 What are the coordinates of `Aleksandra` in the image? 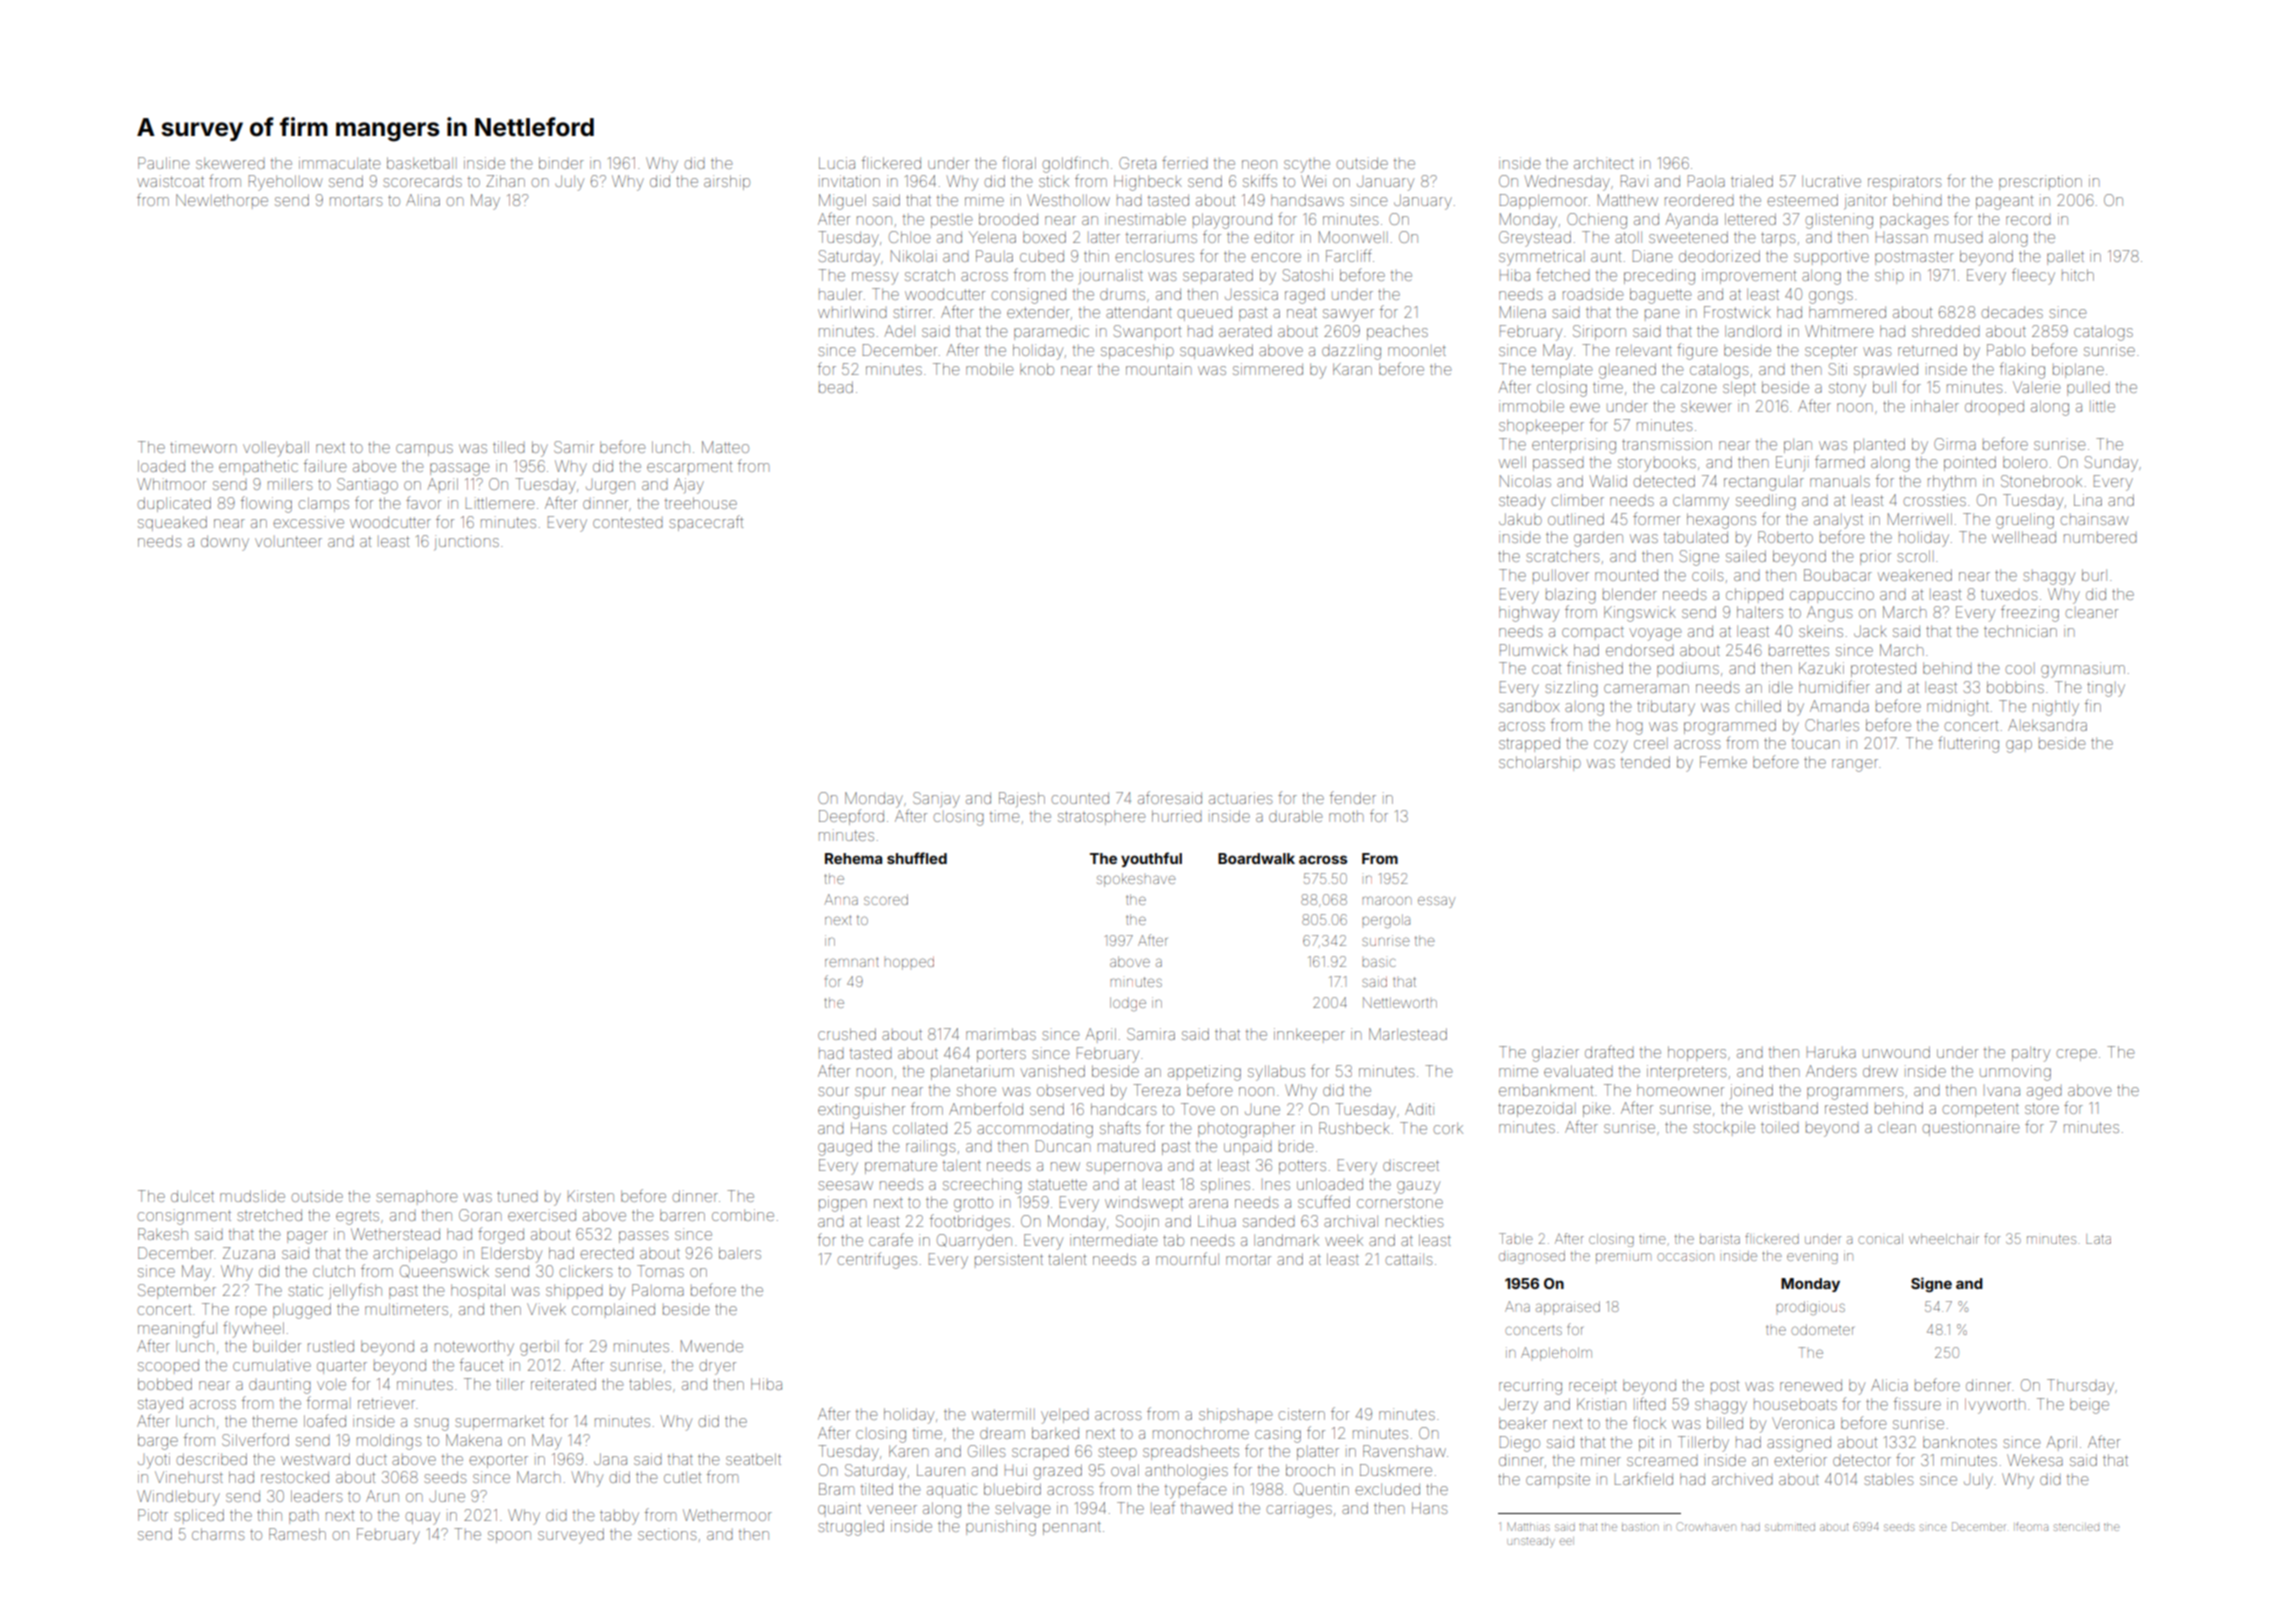 It's located at (2047, 725).
